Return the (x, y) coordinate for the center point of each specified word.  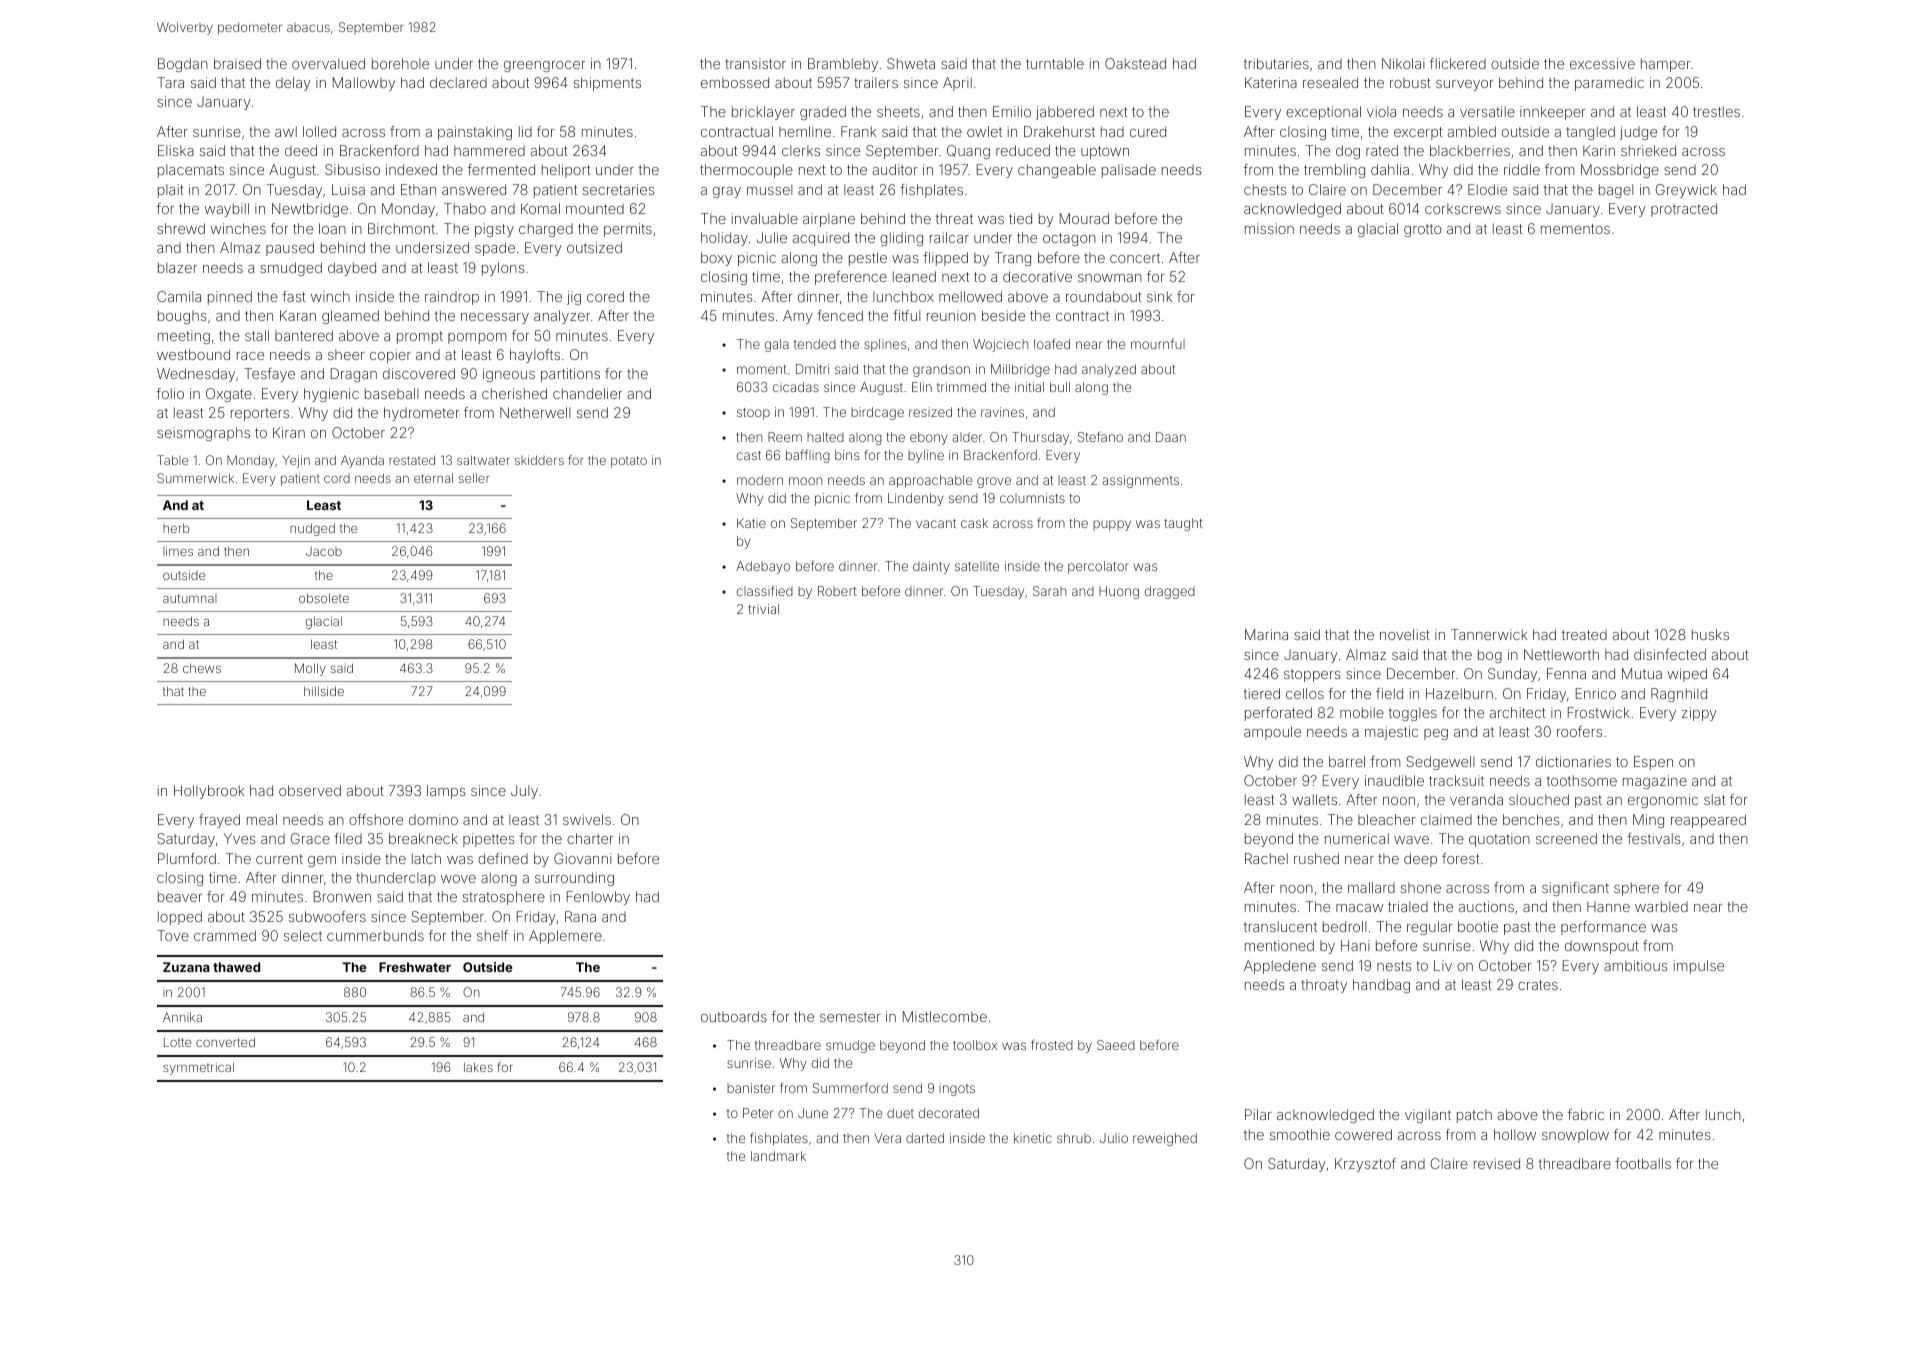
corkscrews (1463, 208)
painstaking (475, 133)
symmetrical (198, 1068)
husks (1710, 634)
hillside (324, 691)
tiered (1262, 693)
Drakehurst (1059, 131)
